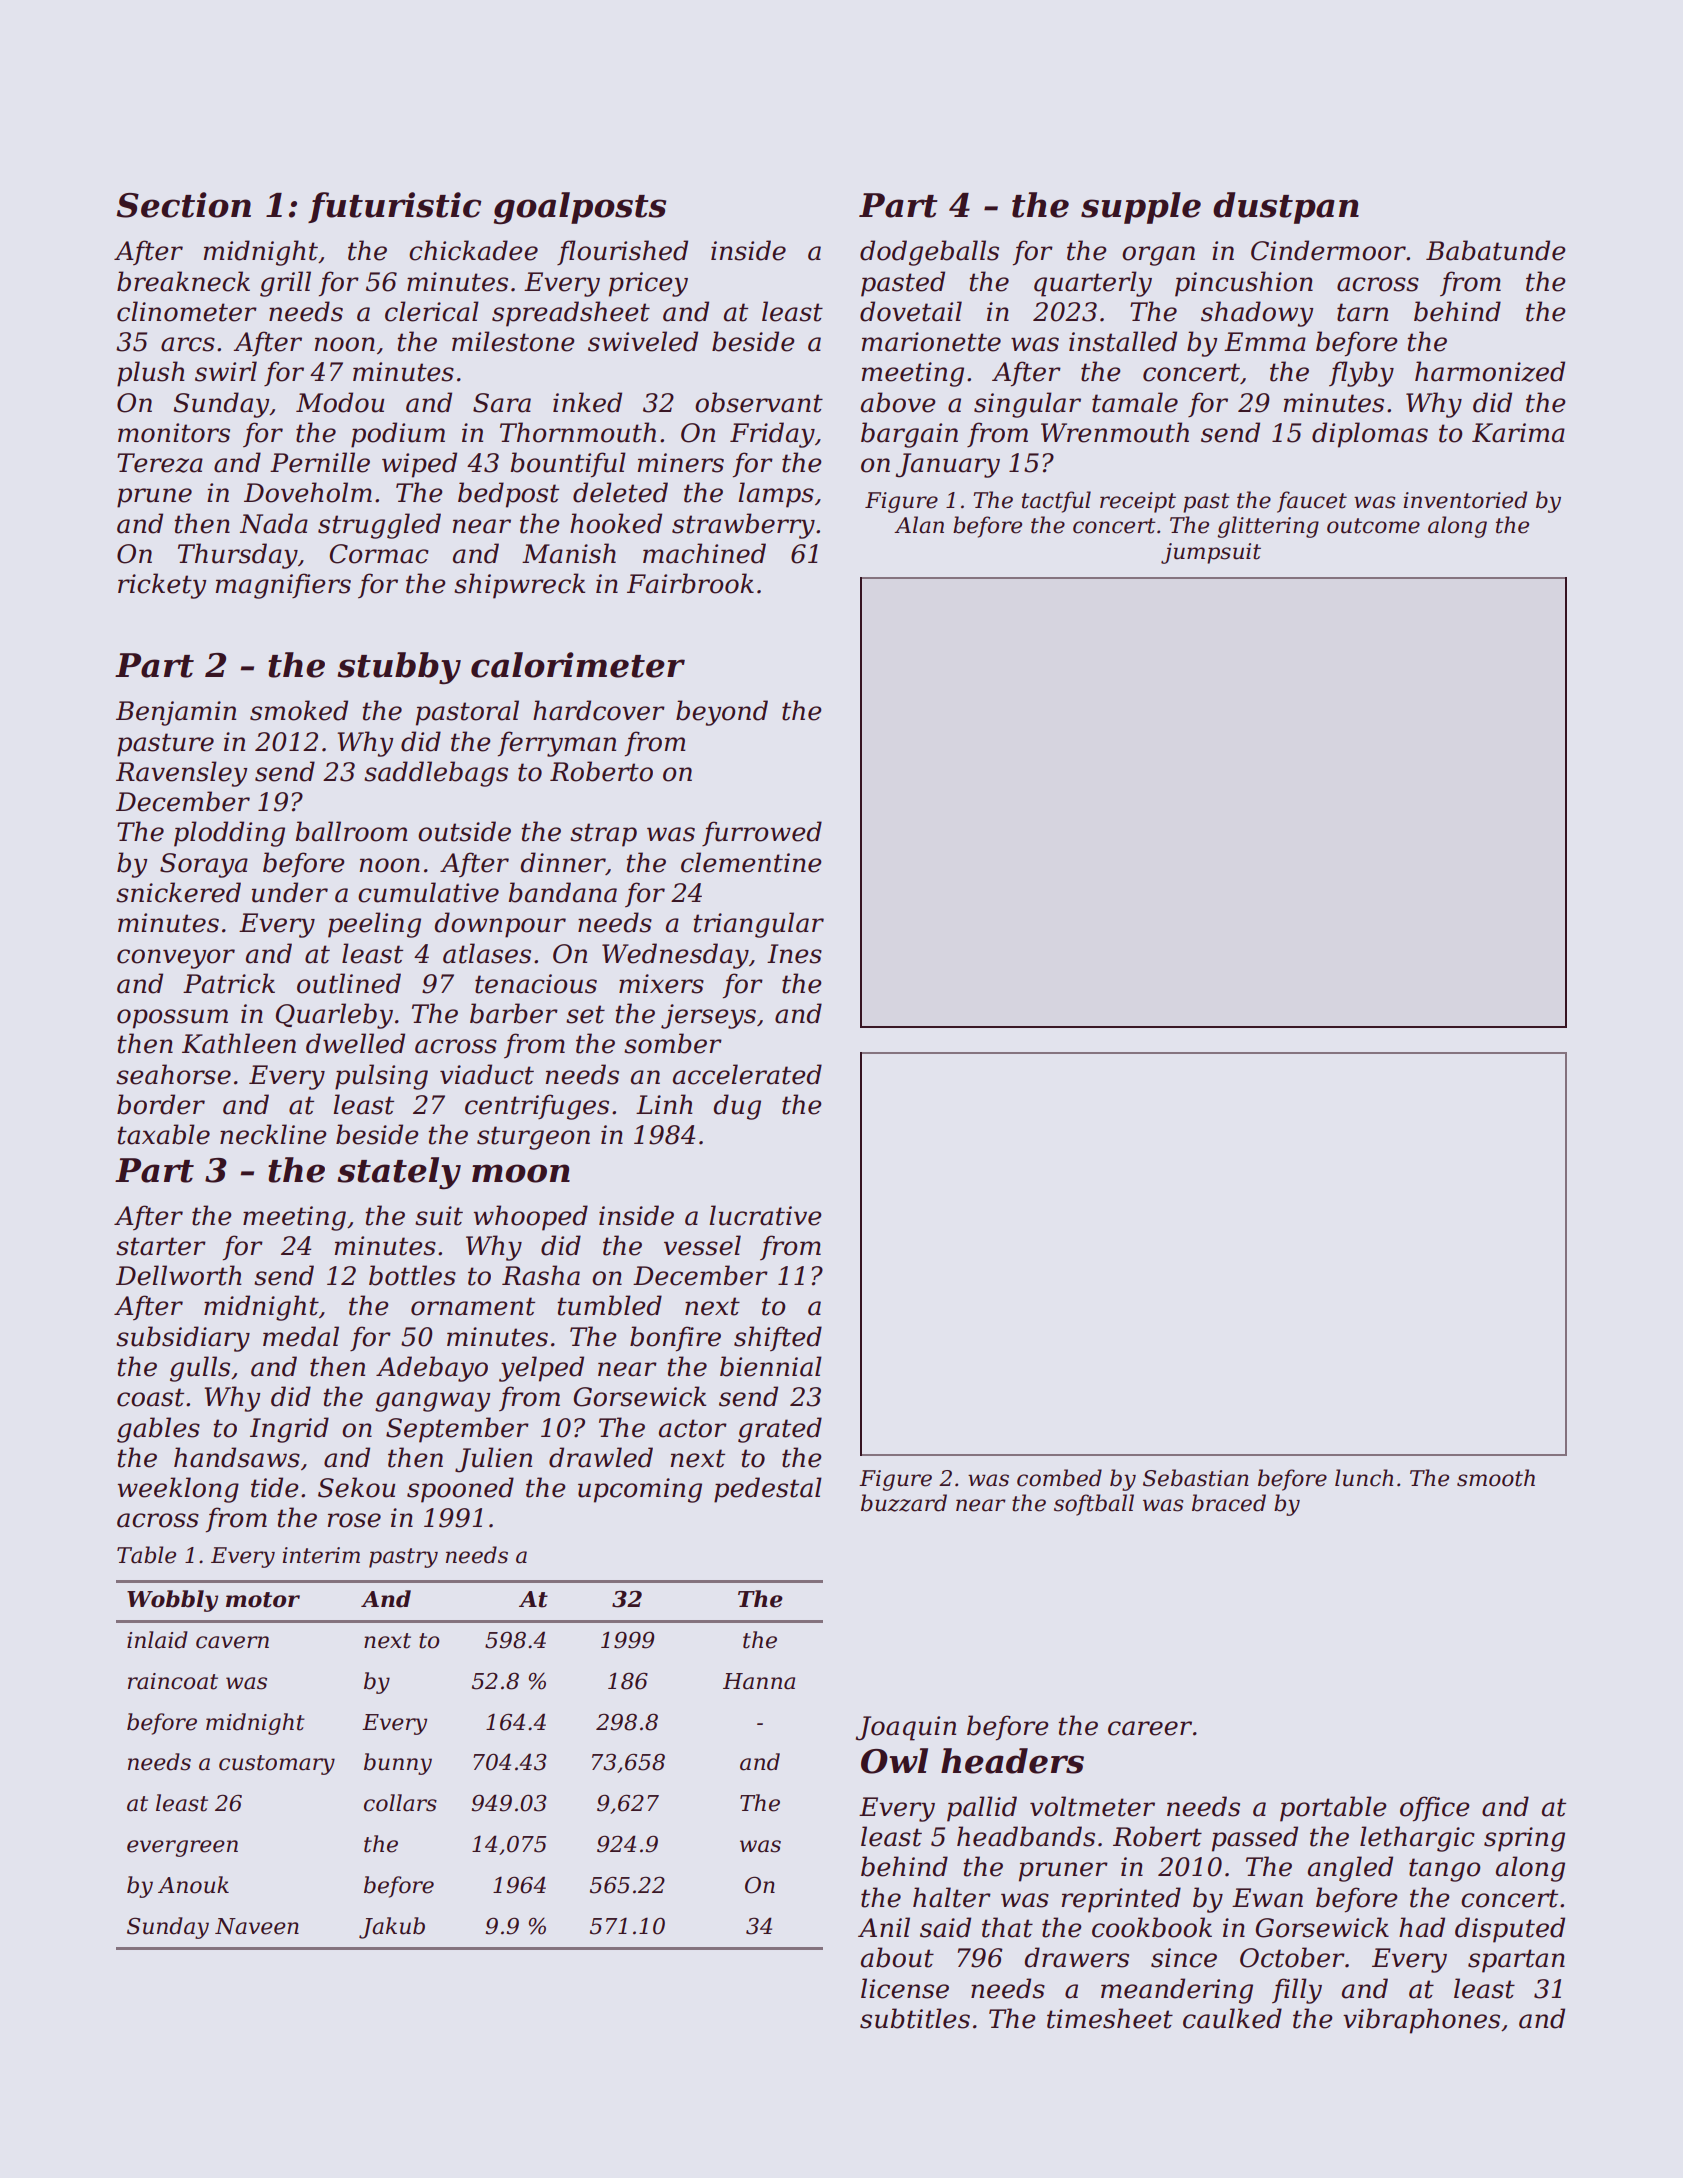  I want to click on bunny, so click(398, 1764).
